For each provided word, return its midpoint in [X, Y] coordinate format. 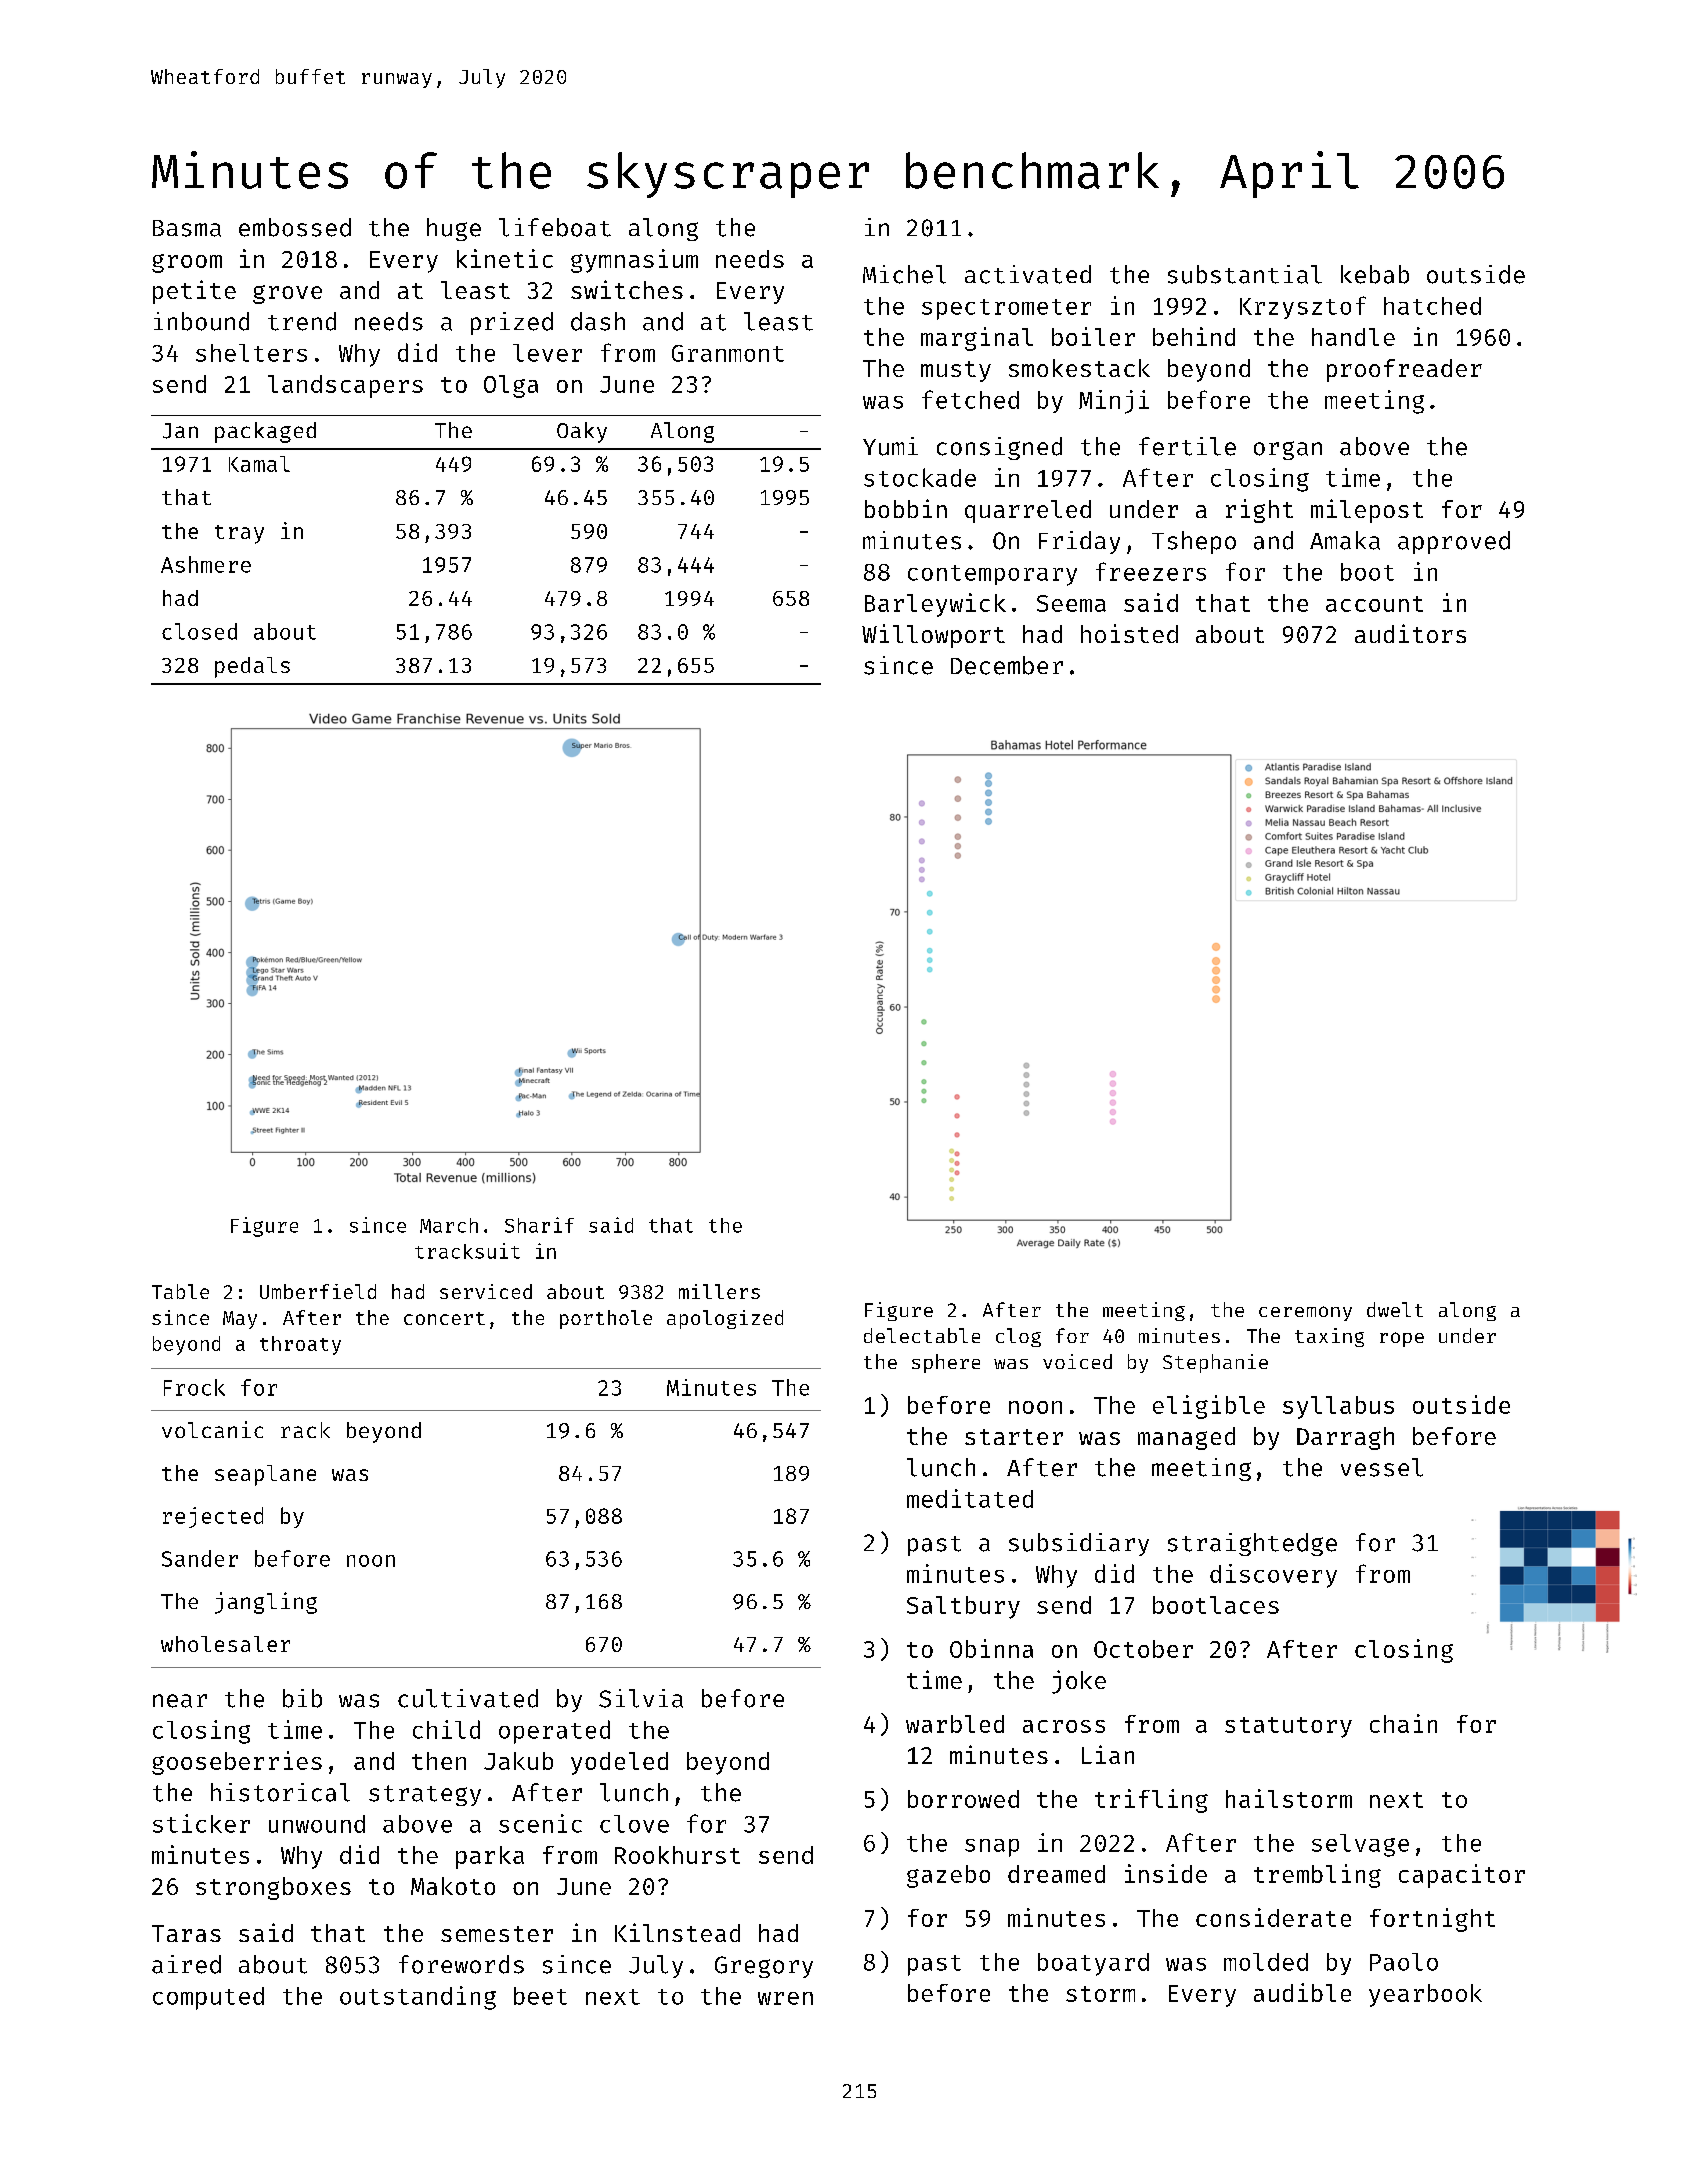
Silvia [641, 1698]
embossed [295, 227]
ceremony [1305, 1313]
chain [1403, 1723]
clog [1018, 1337]
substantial [1245, 274]
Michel [904, 274]
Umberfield [318, 1291]
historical [280, 1792]
